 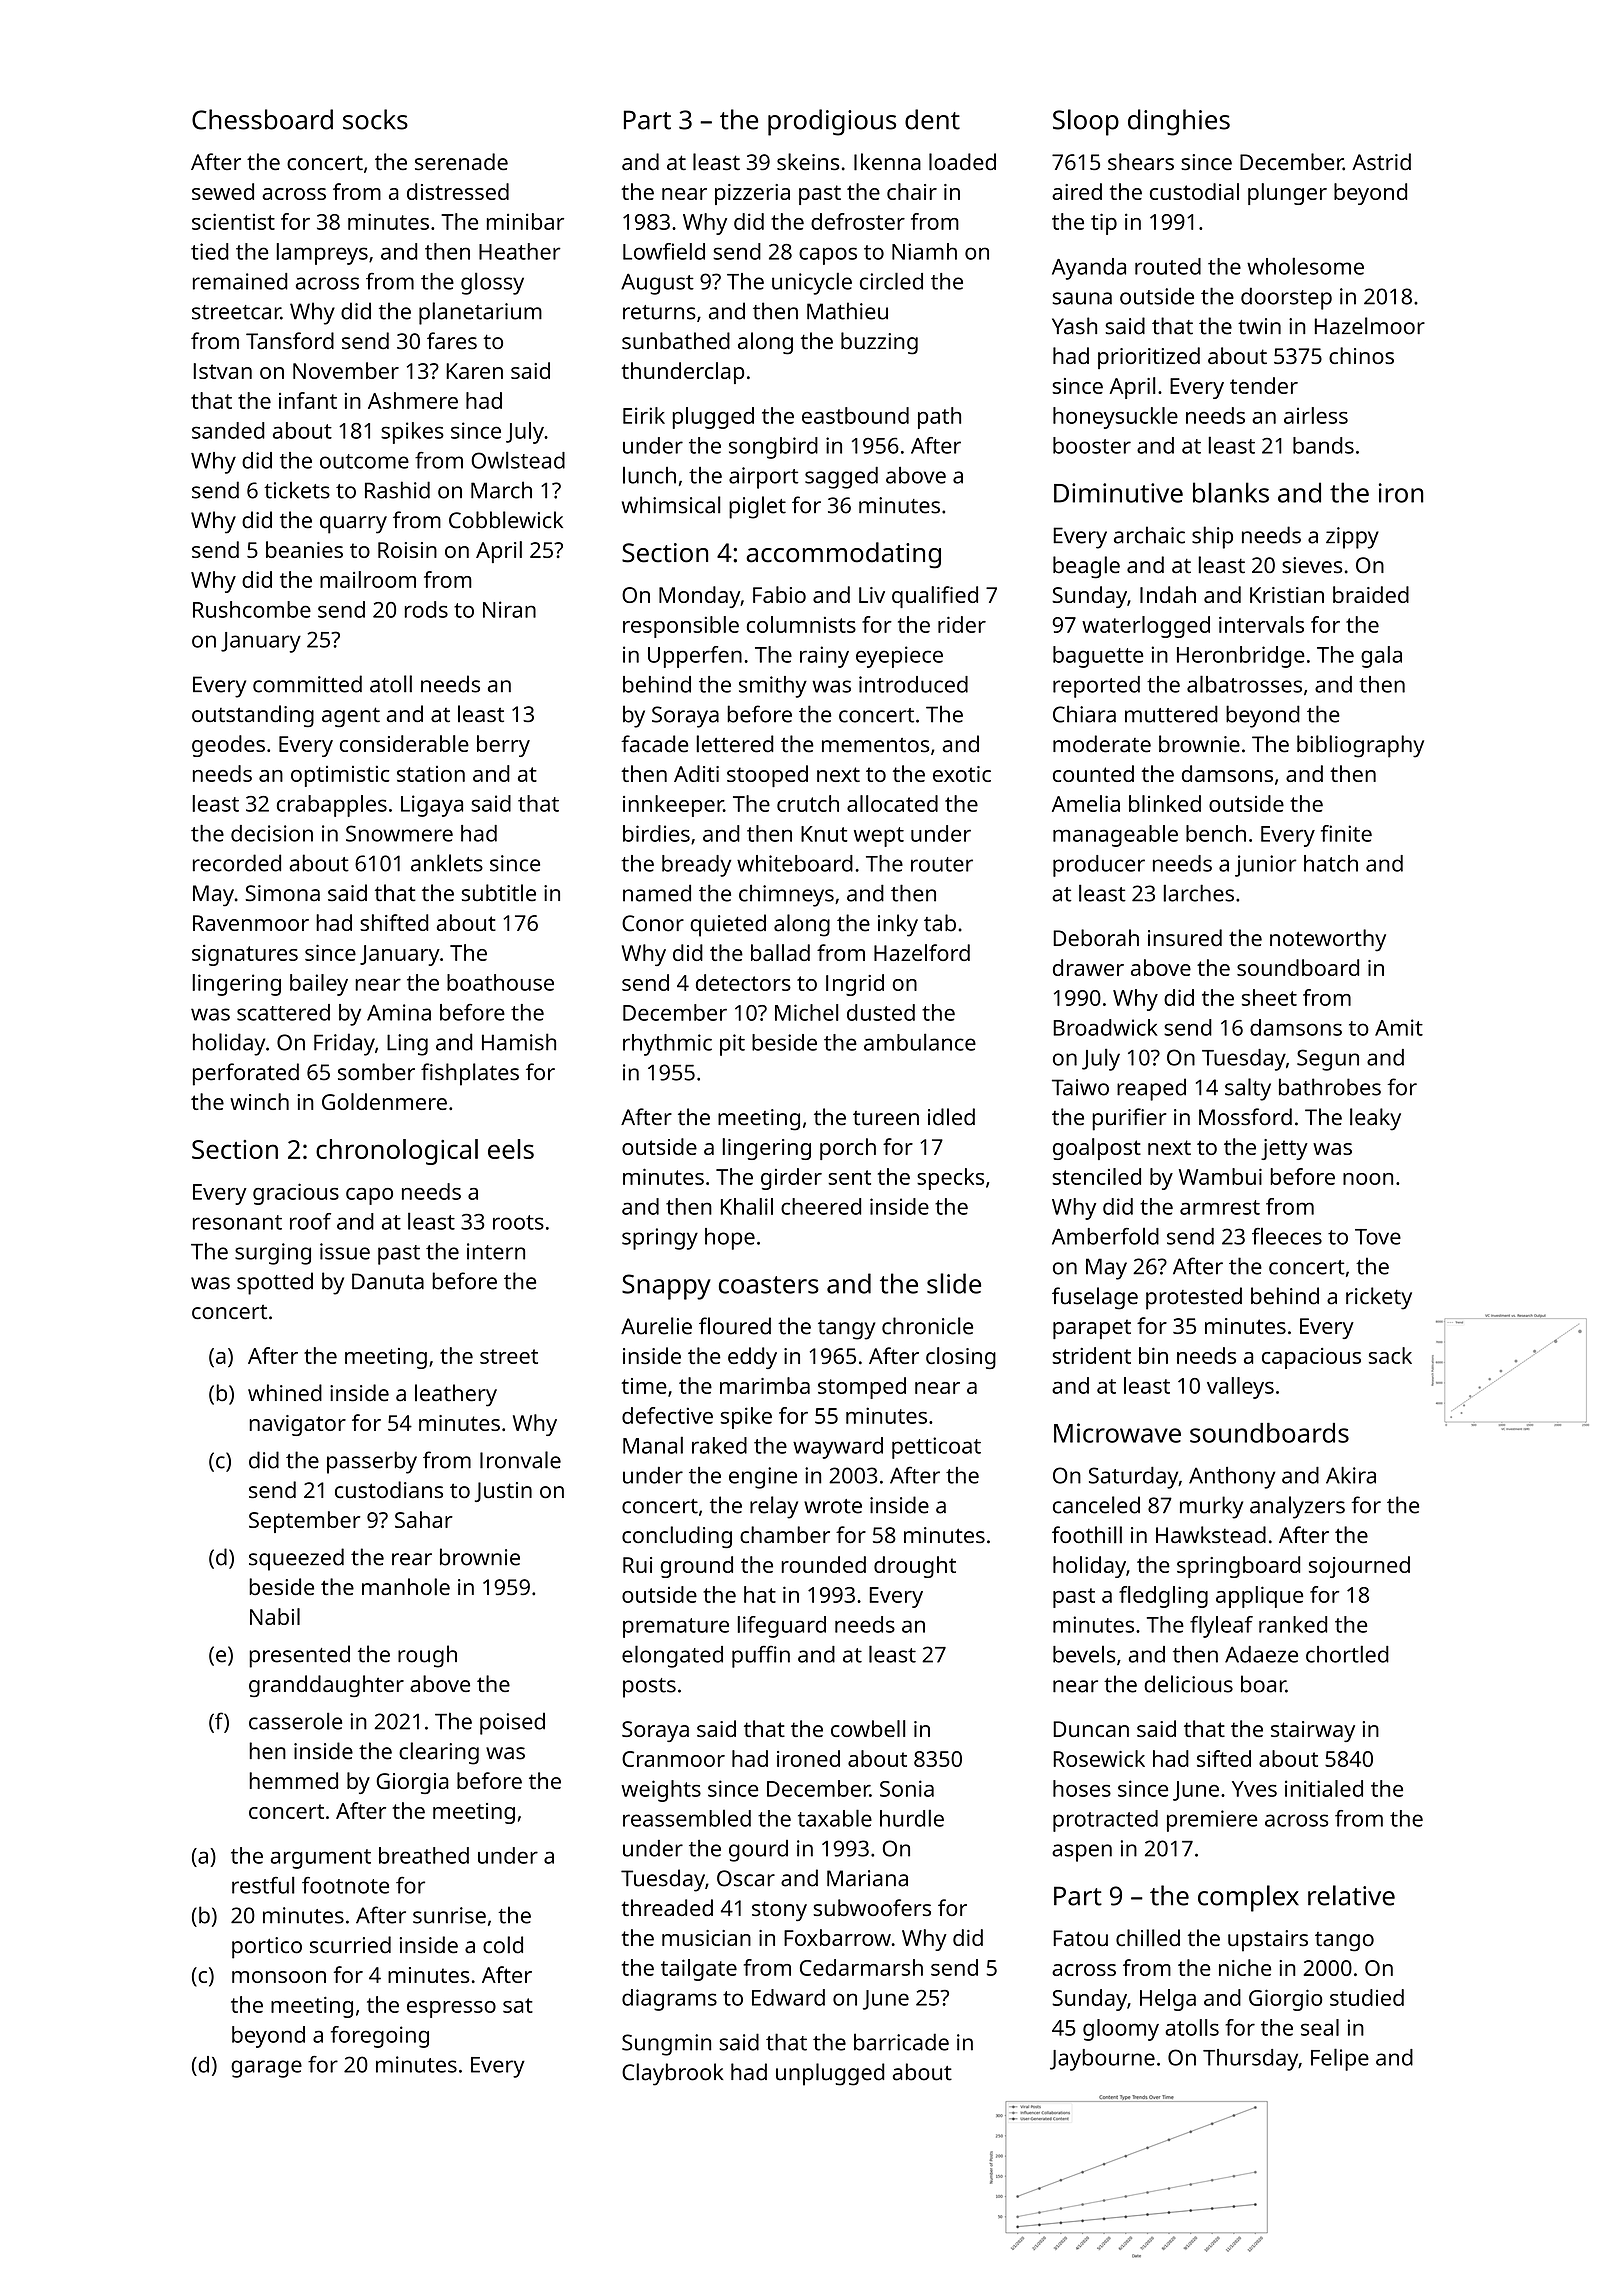 What do you see at coordinates (901, 2042) in the screenshot?
I see `barricade` at bounding box center [901, 2042].
